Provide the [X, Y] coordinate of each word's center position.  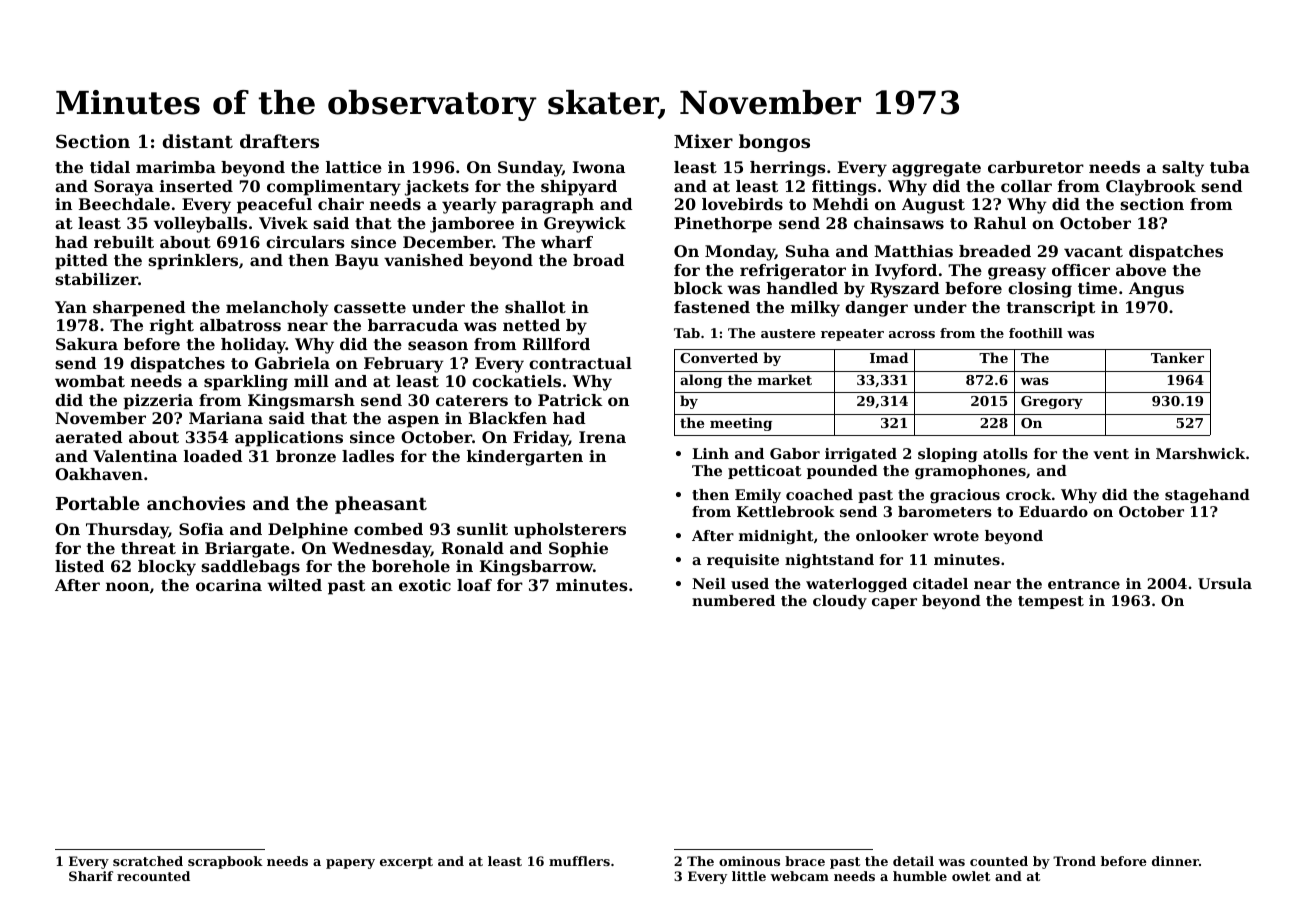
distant [198, 141]
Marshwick [1200, 453]
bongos [774, 143]
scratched [148, 861]
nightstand [829, 561]
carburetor [1036, 167]
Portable [98, 503]
